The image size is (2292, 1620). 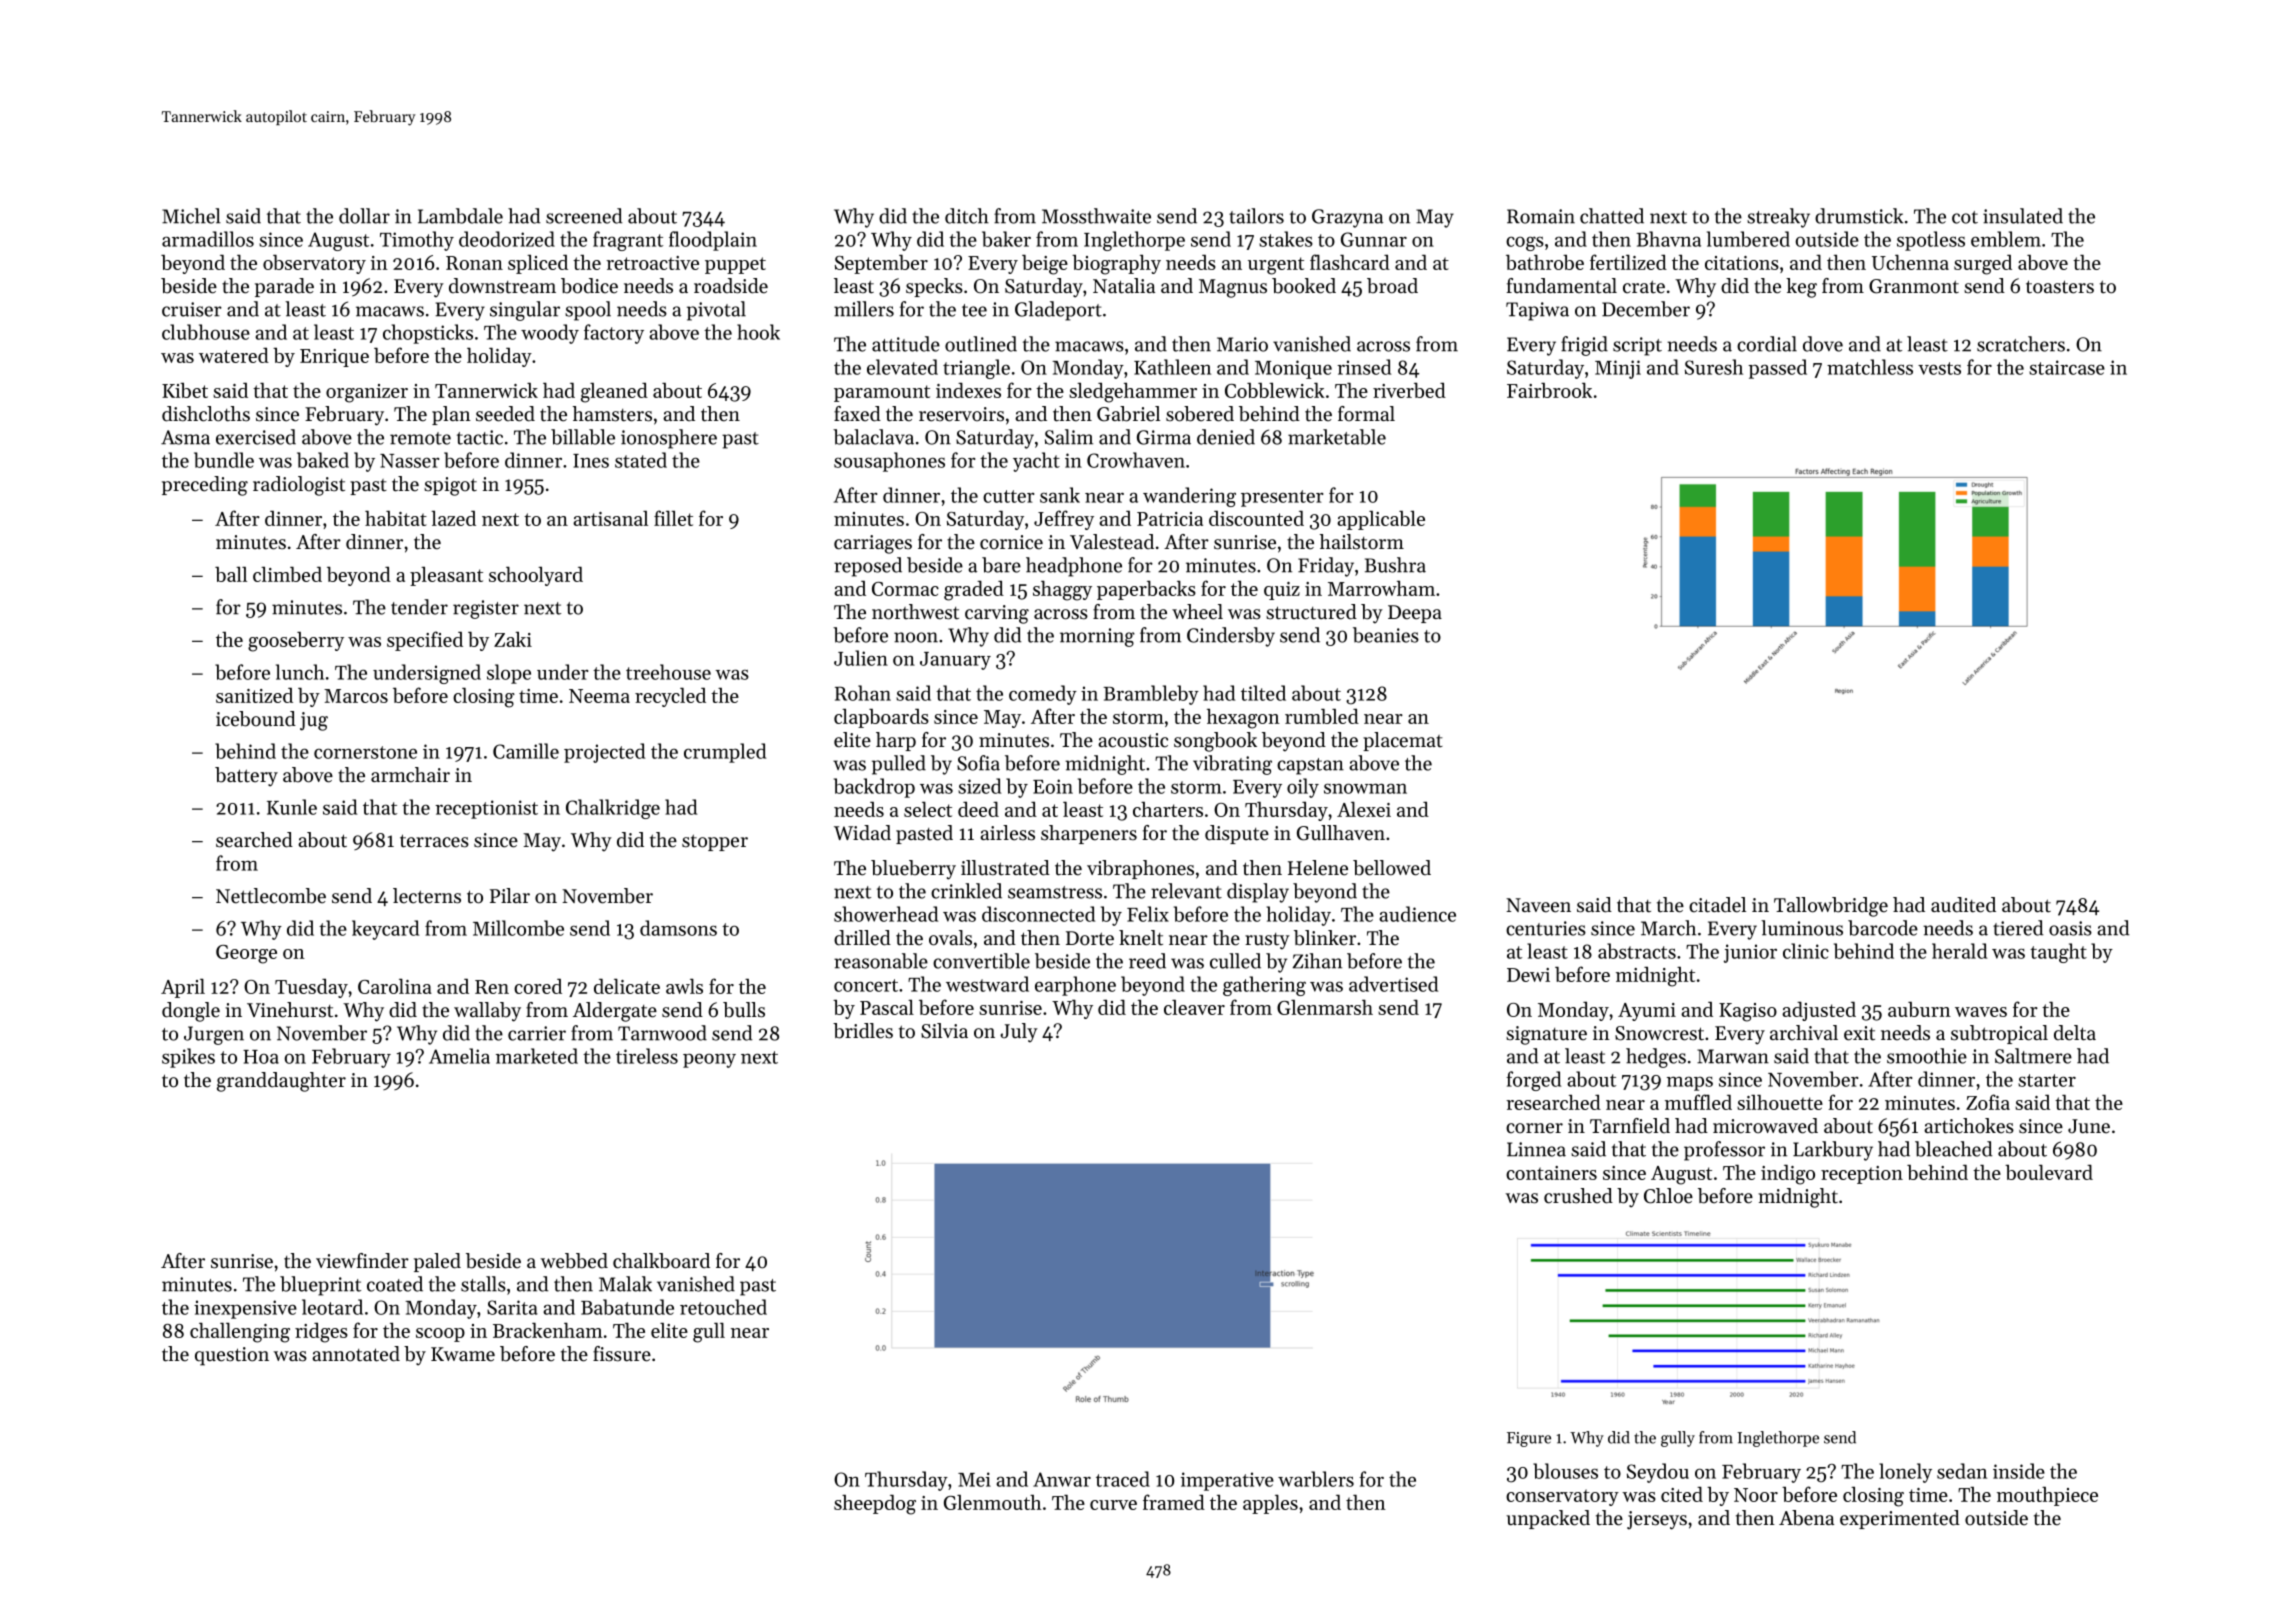 I want to click on Suresh, so click(x=1714, y=367).
